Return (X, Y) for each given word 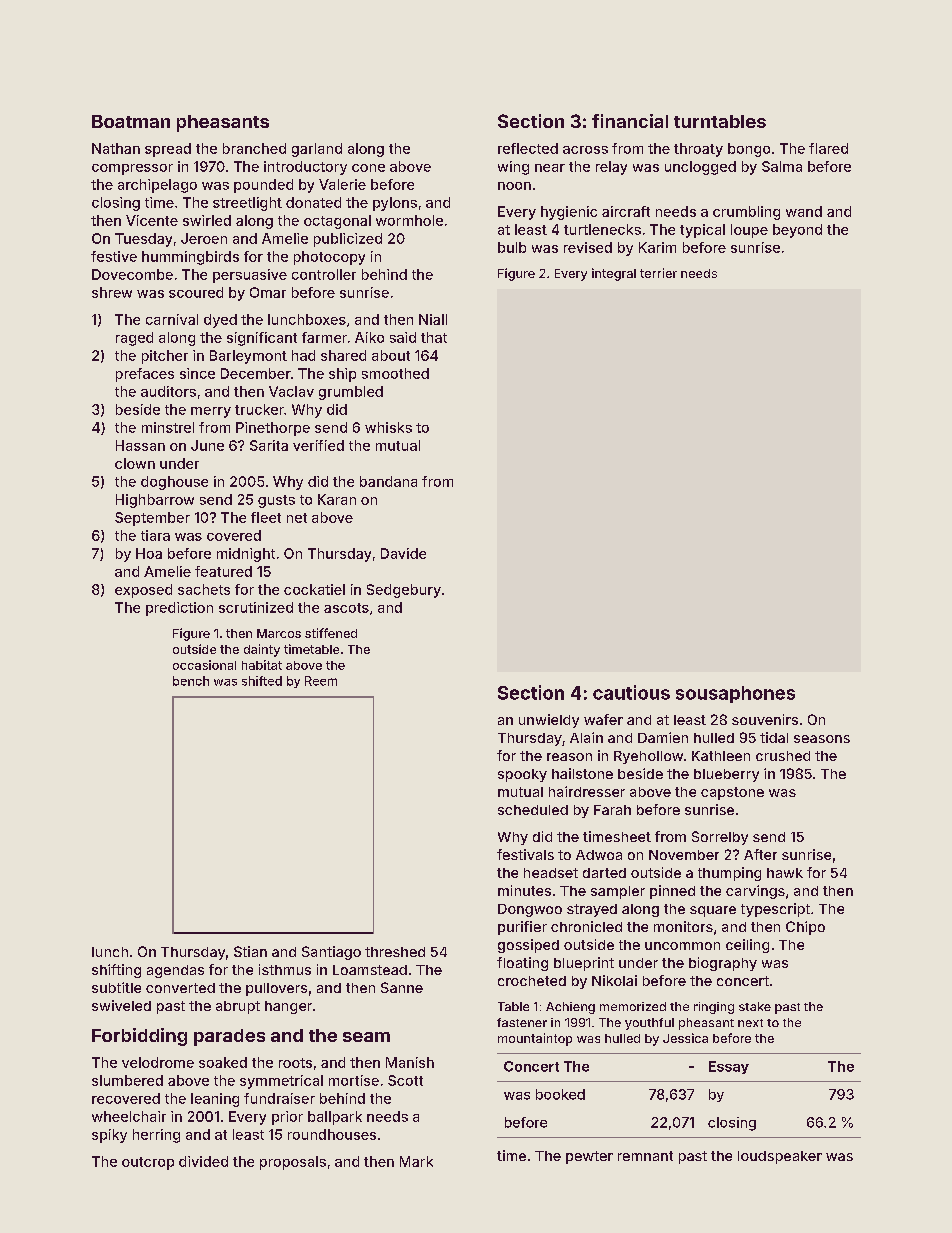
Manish (410, 1062)
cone (368, 168)
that (434, 337)
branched (254, 148)
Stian (250, 951)
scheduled (533, 810)
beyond (797, 231)
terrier (658, 273)
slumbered (127, 1080)
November (684, 855)
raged (134, 339)
